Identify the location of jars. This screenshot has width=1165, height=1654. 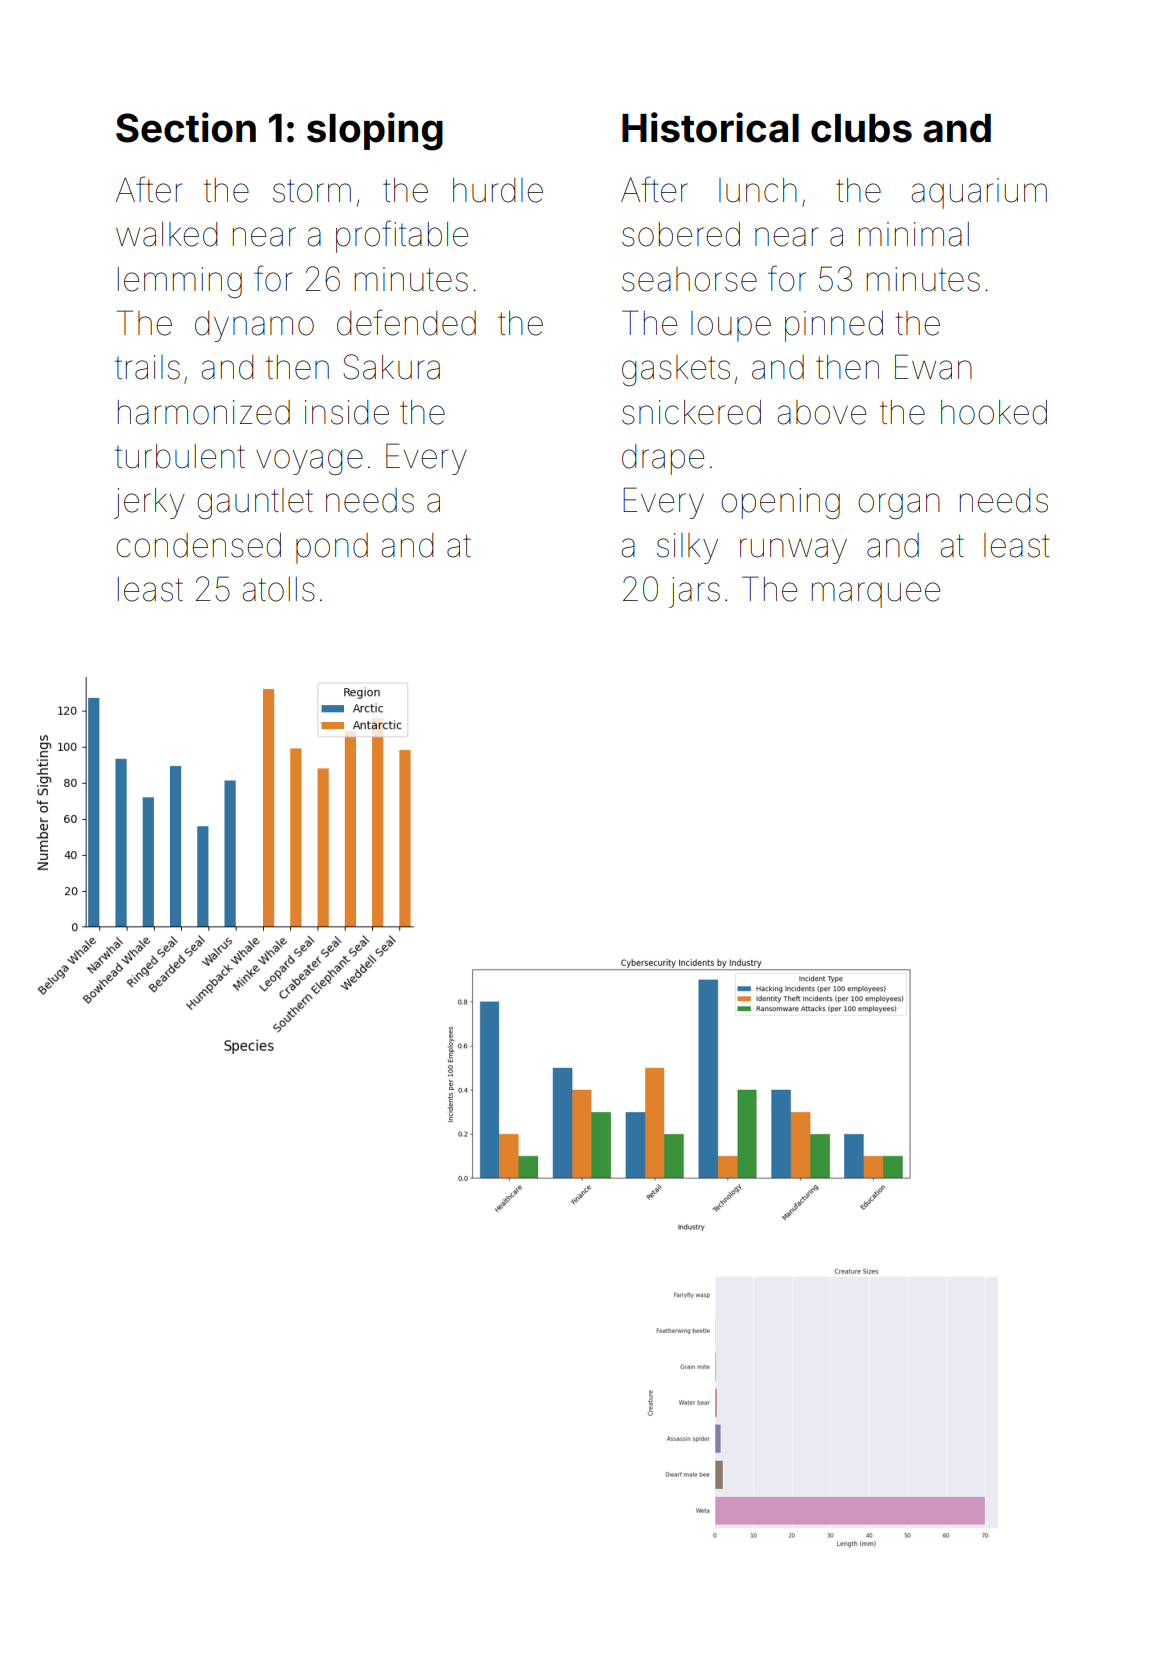
(694, 592).
